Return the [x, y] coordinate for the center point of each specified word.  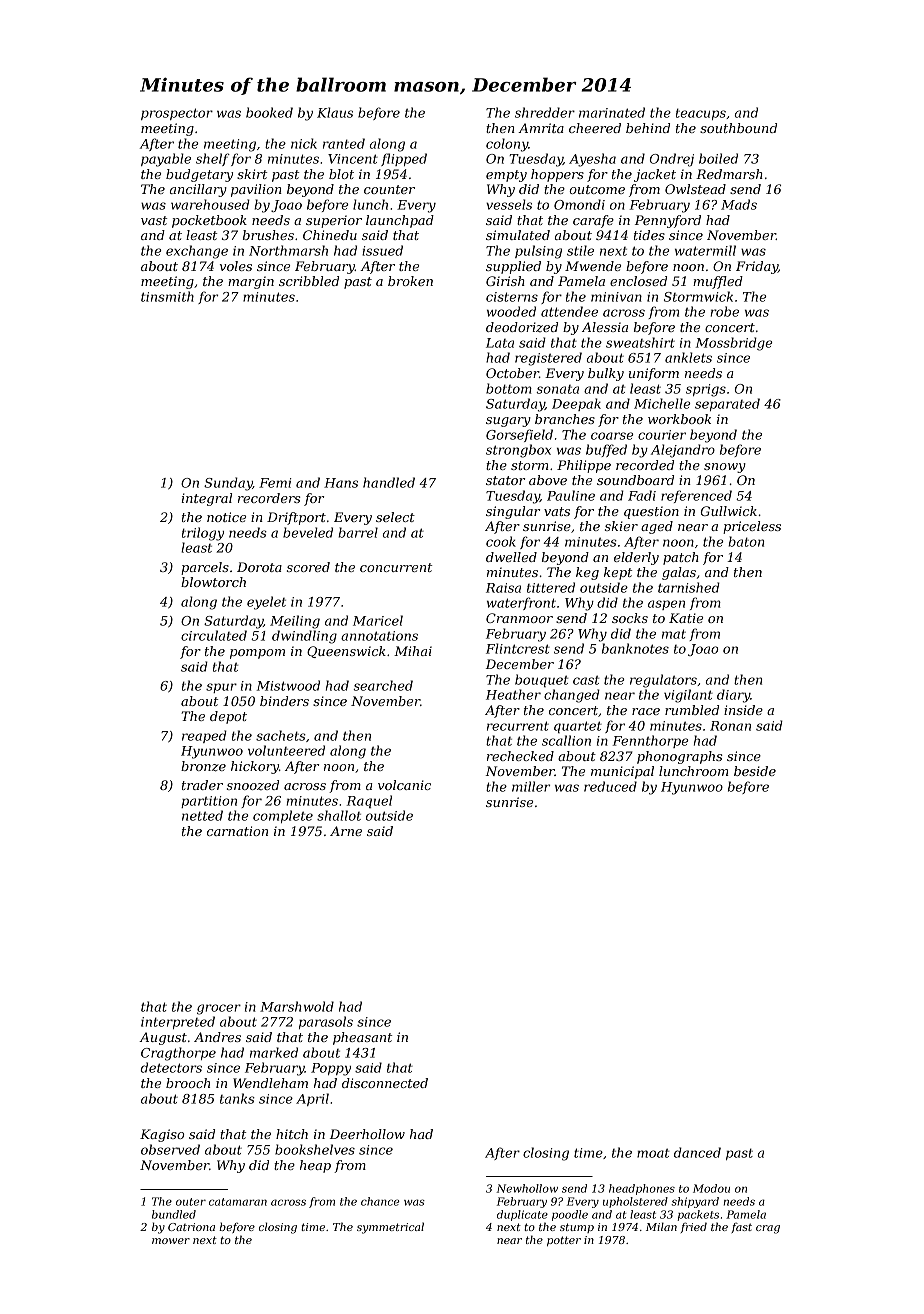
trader [202, 785]
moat [653, 1153]
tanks [237, 1098]
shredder [545, 112]
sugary [508, 422]
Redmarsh [729, 174]
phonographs [679, 757]
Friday [757, 267]
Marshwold [297, 1006]
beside [755, 771]
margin [251, 282]
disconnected [385, 1083]
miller [531, 786]
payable [166, 160]
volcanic [404, 785]
